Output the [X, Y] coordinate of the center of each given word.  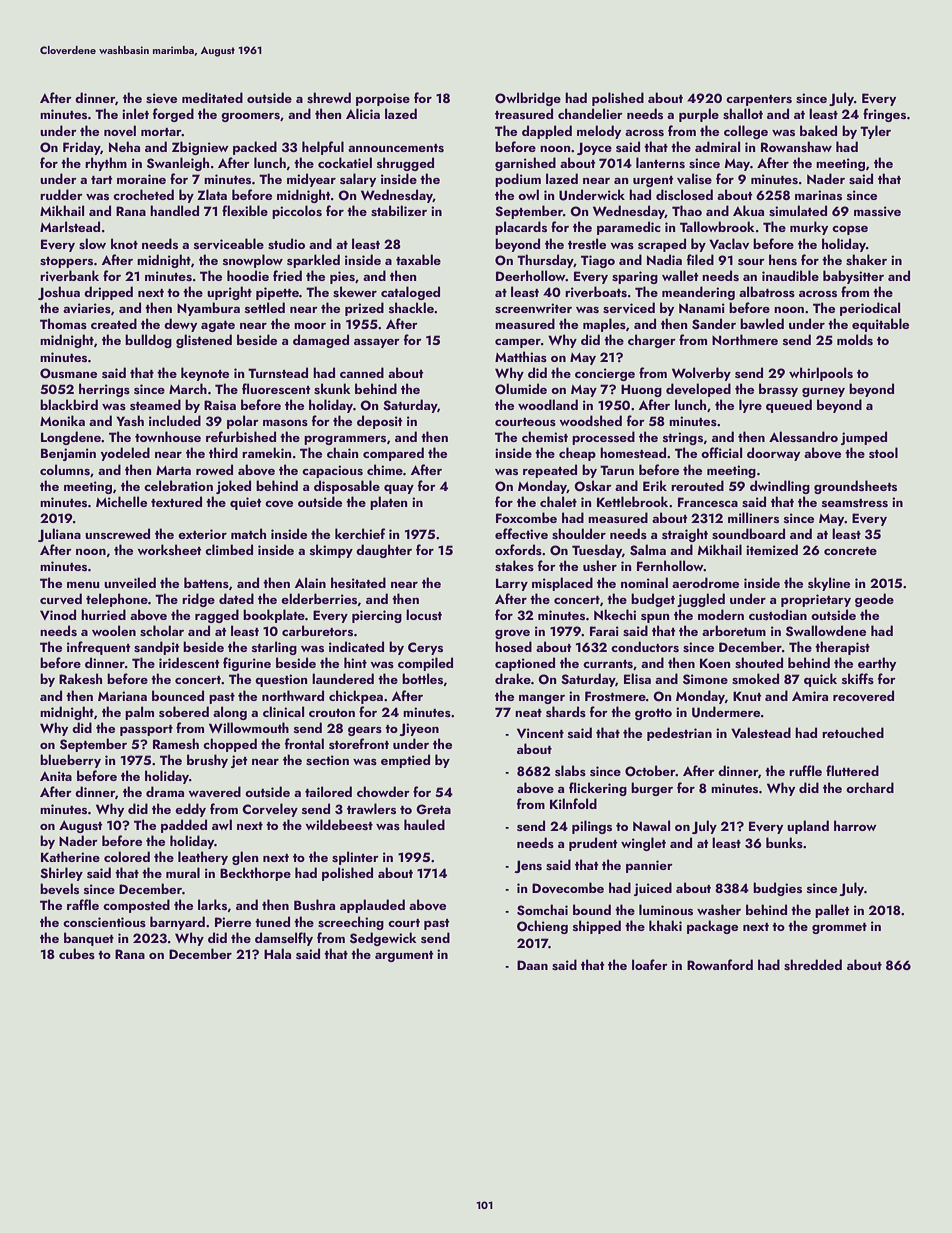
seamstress [855, 503]
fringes [884, 115]
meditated [212, 97]
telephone [117, 600]
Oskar [593, 486]
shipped [597, 927]
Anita [56, 776]
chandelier [590, 113]
